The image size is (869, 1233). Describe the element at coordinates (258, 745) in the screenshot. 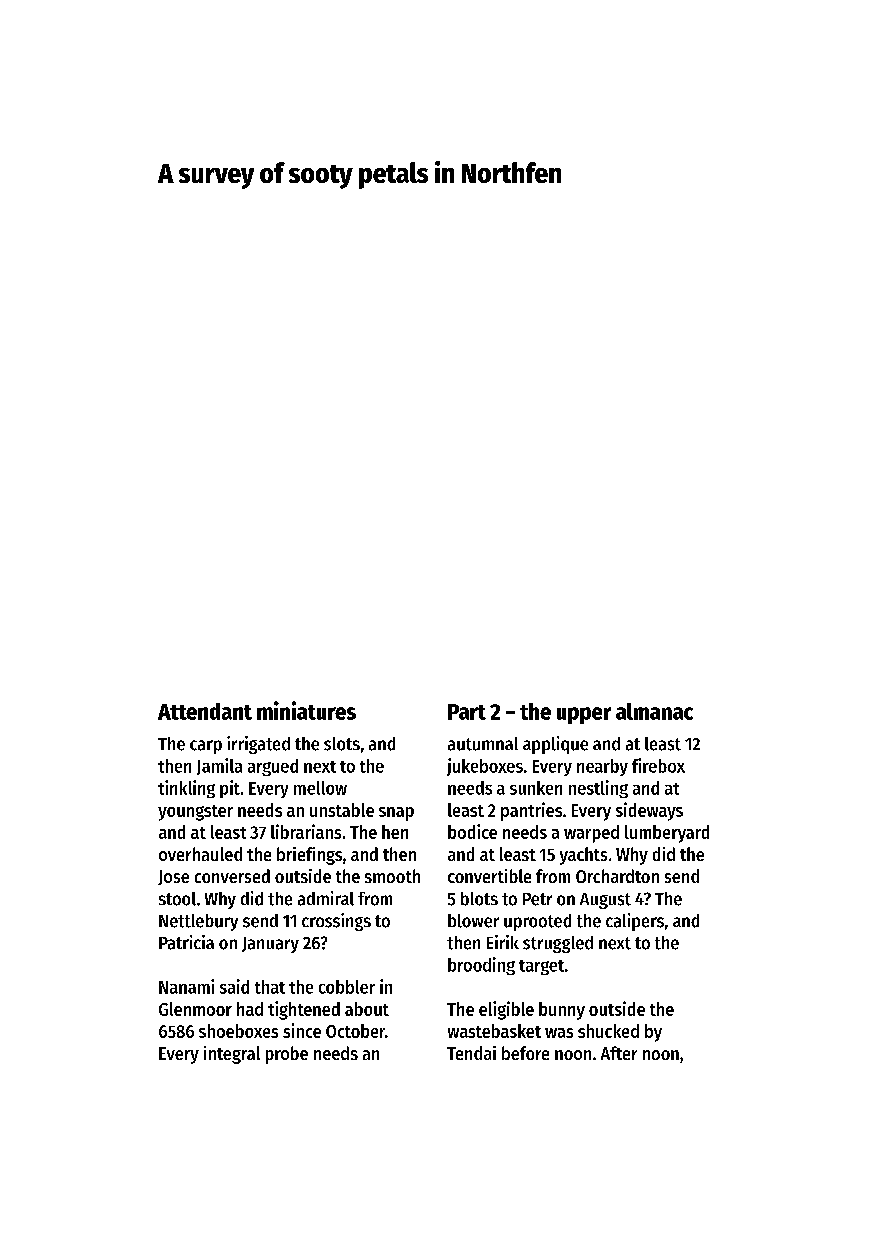

I see `irrigated` at that location.
